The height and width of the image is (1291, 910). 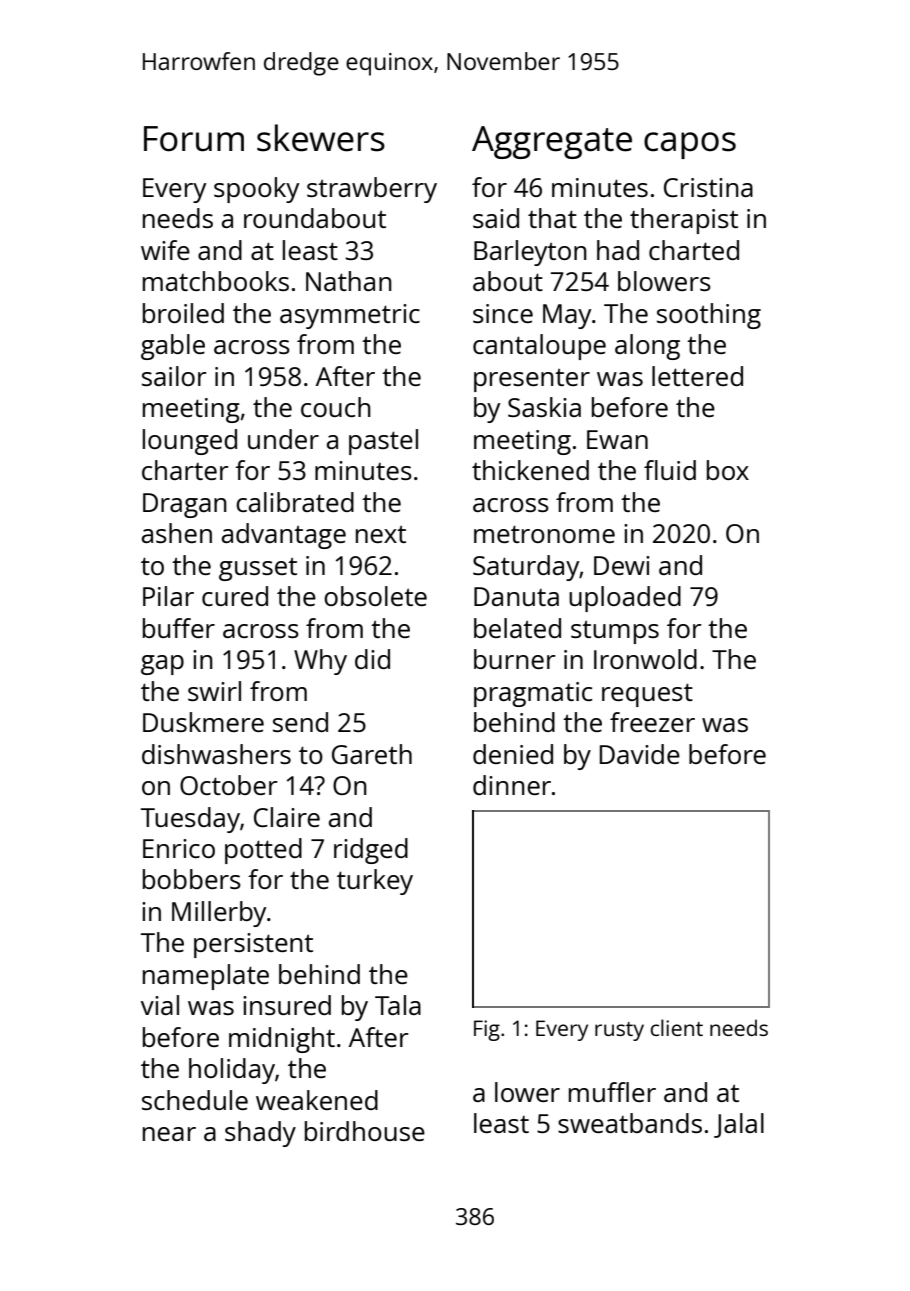 What do you see at coordinates (690, 145) in the image?
I see `capos` at bounding box center [690, 145].
